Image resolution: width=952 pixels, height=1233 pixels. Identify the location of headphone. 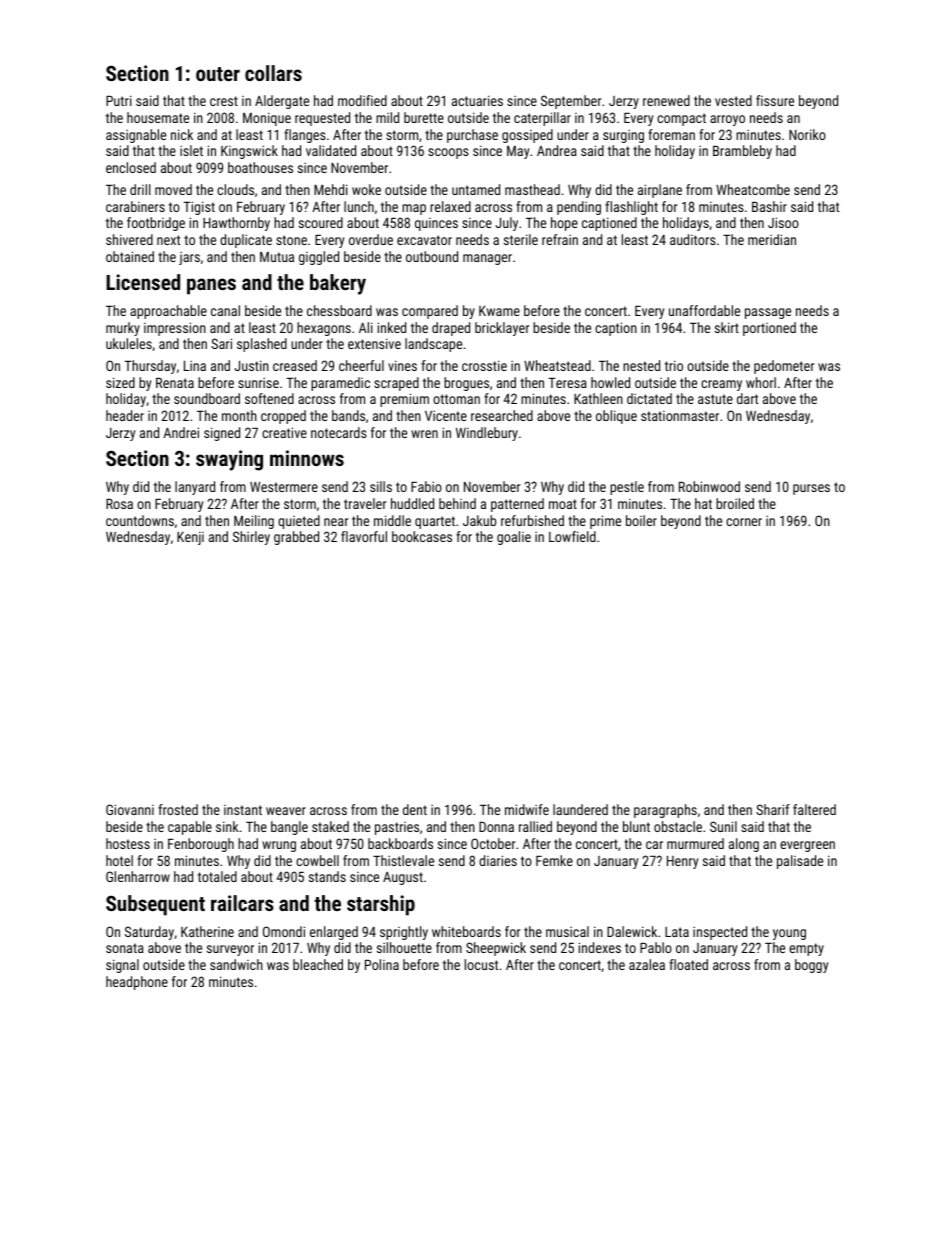
(137, 983).
